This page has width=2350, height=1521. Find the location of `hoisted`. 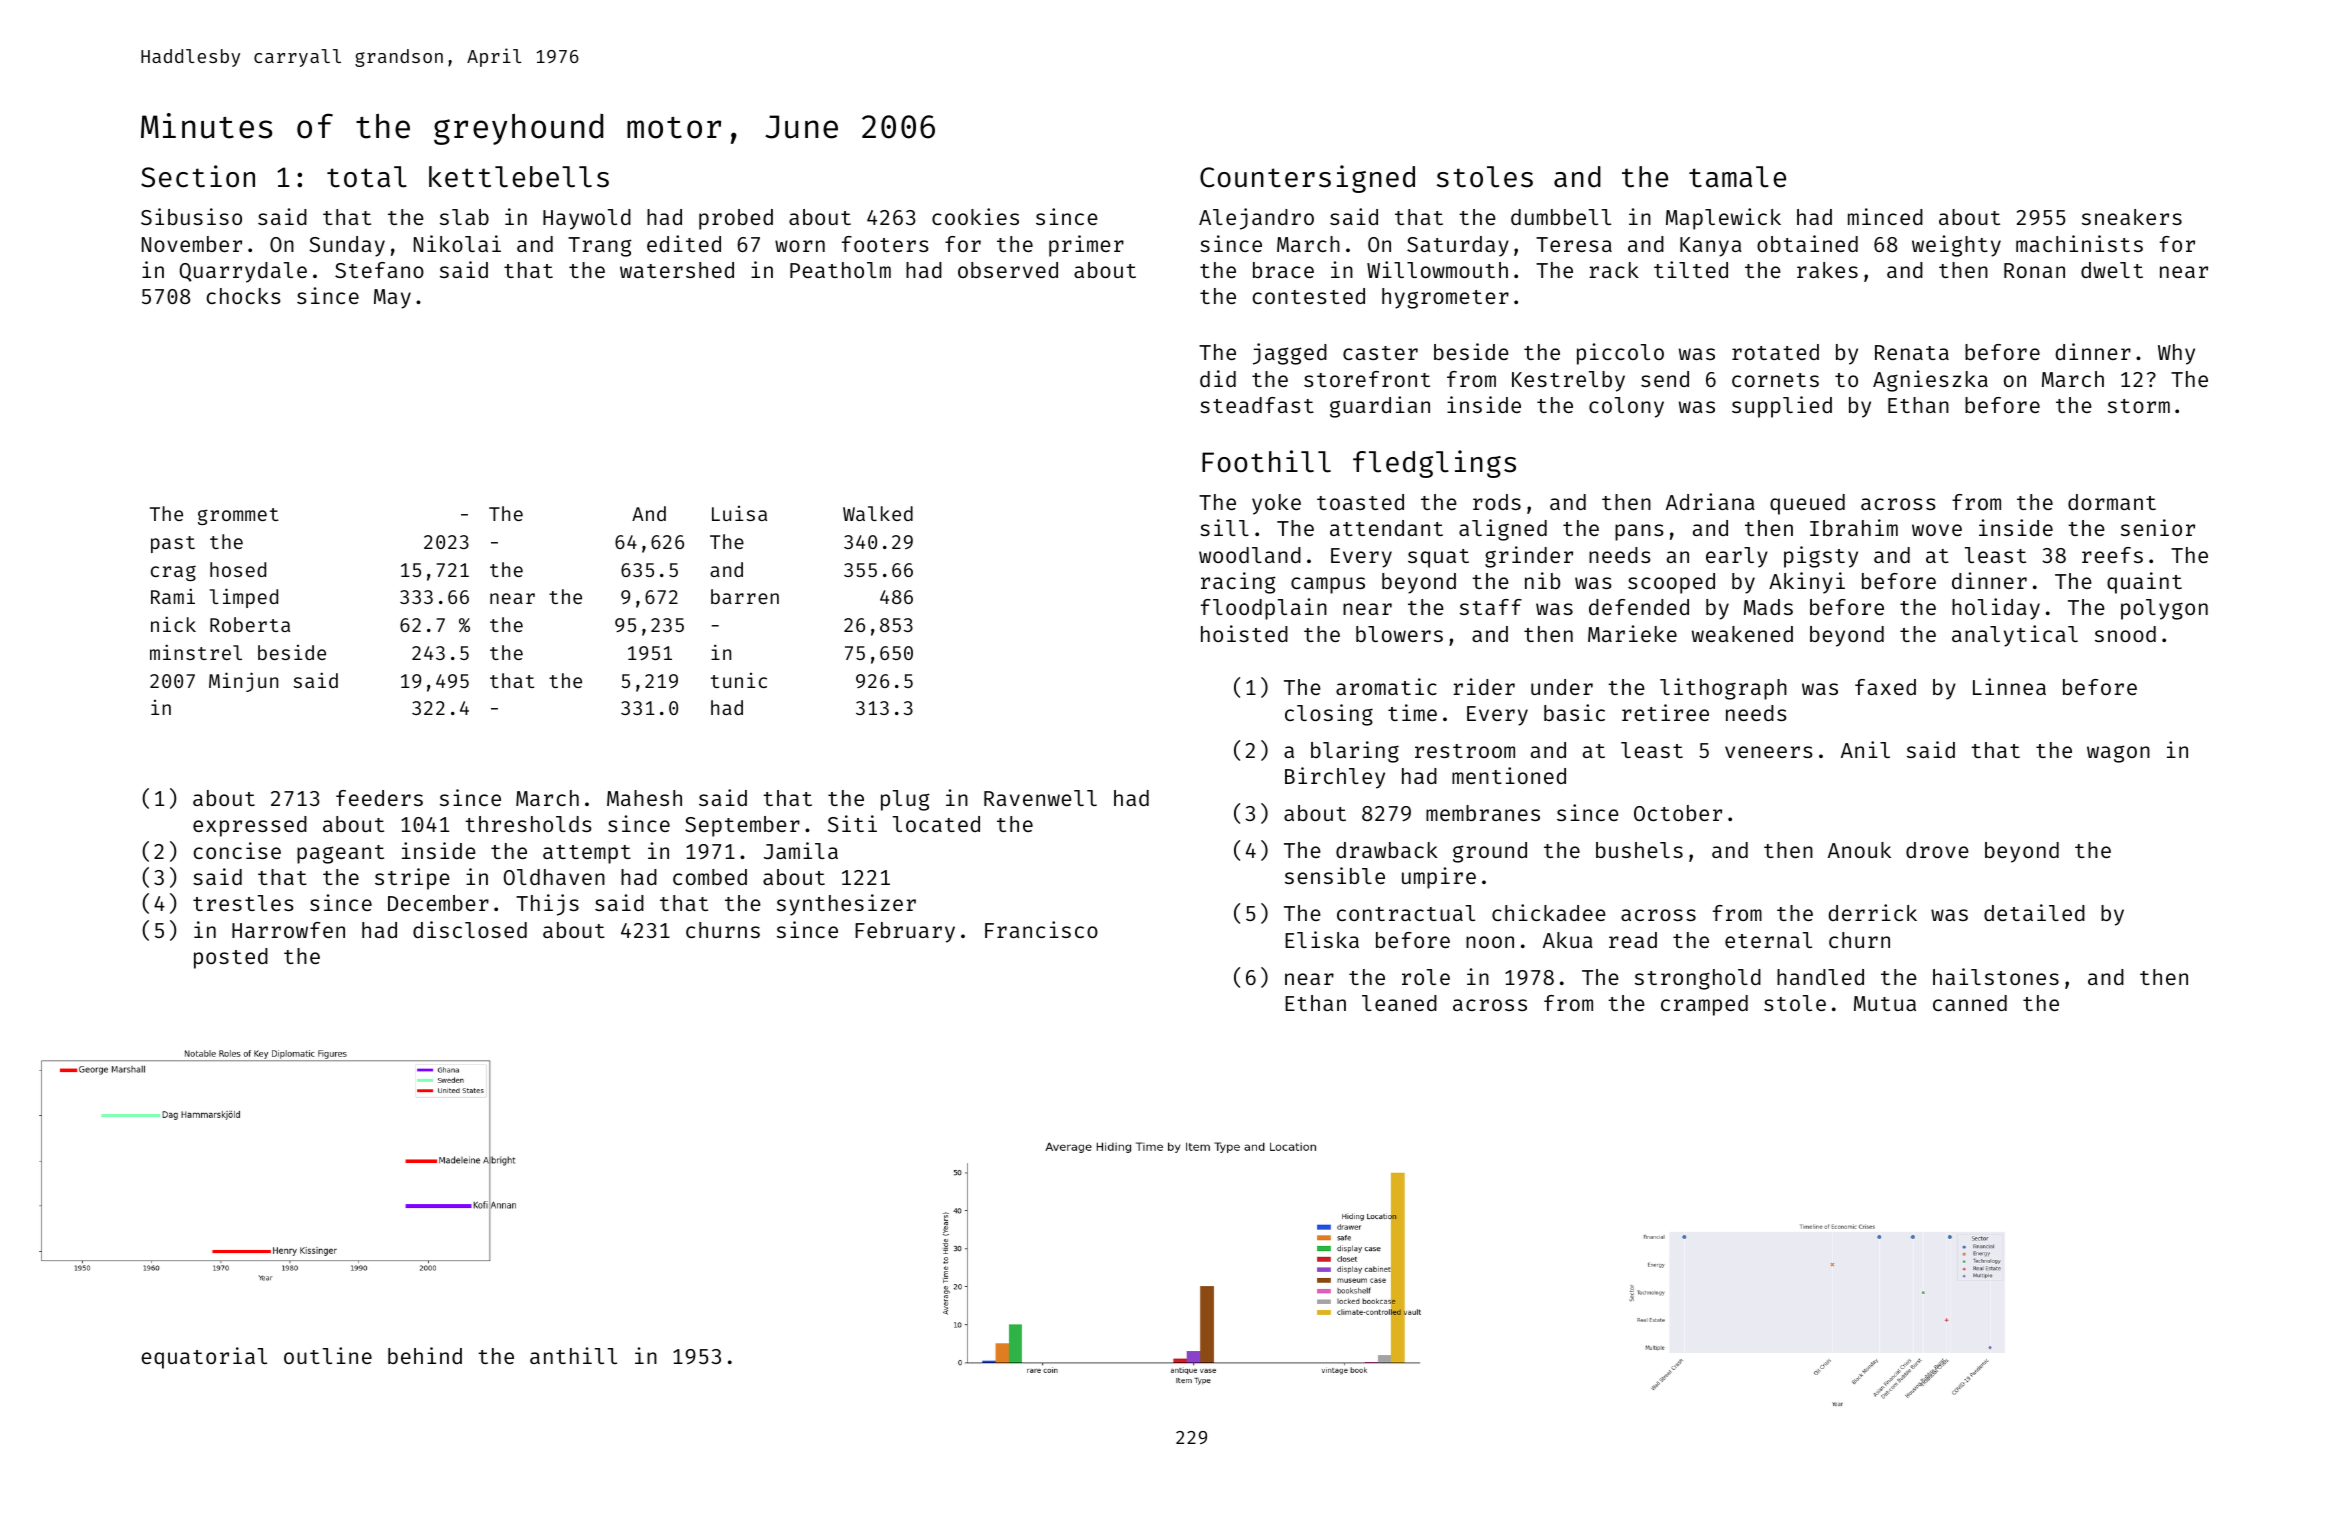

hoisted is located at coordinates (1244, 633).
